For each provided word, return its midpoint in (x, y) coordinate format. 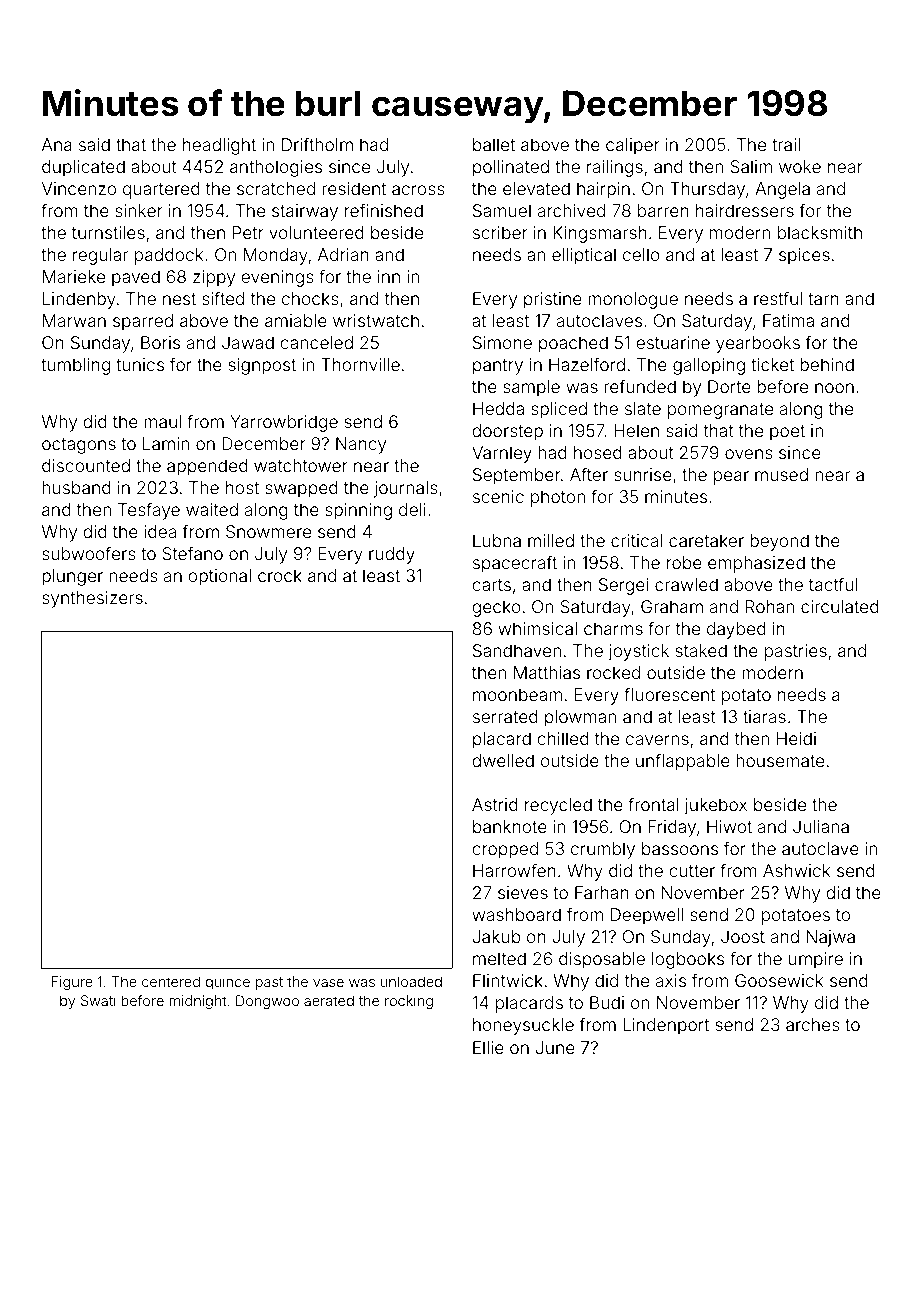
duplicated (83, 168)
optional (219, 577)
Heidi (796, 738)
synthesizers (92, 599)
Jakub (497, 936)
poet (787, 433)
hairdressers (745, 210)
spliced (559, 410)
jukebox (715, 806)
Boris (160, 342)
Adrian (343, 254)
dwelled (503, 760)
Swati (98, 1000)
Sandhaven (517, 650)
